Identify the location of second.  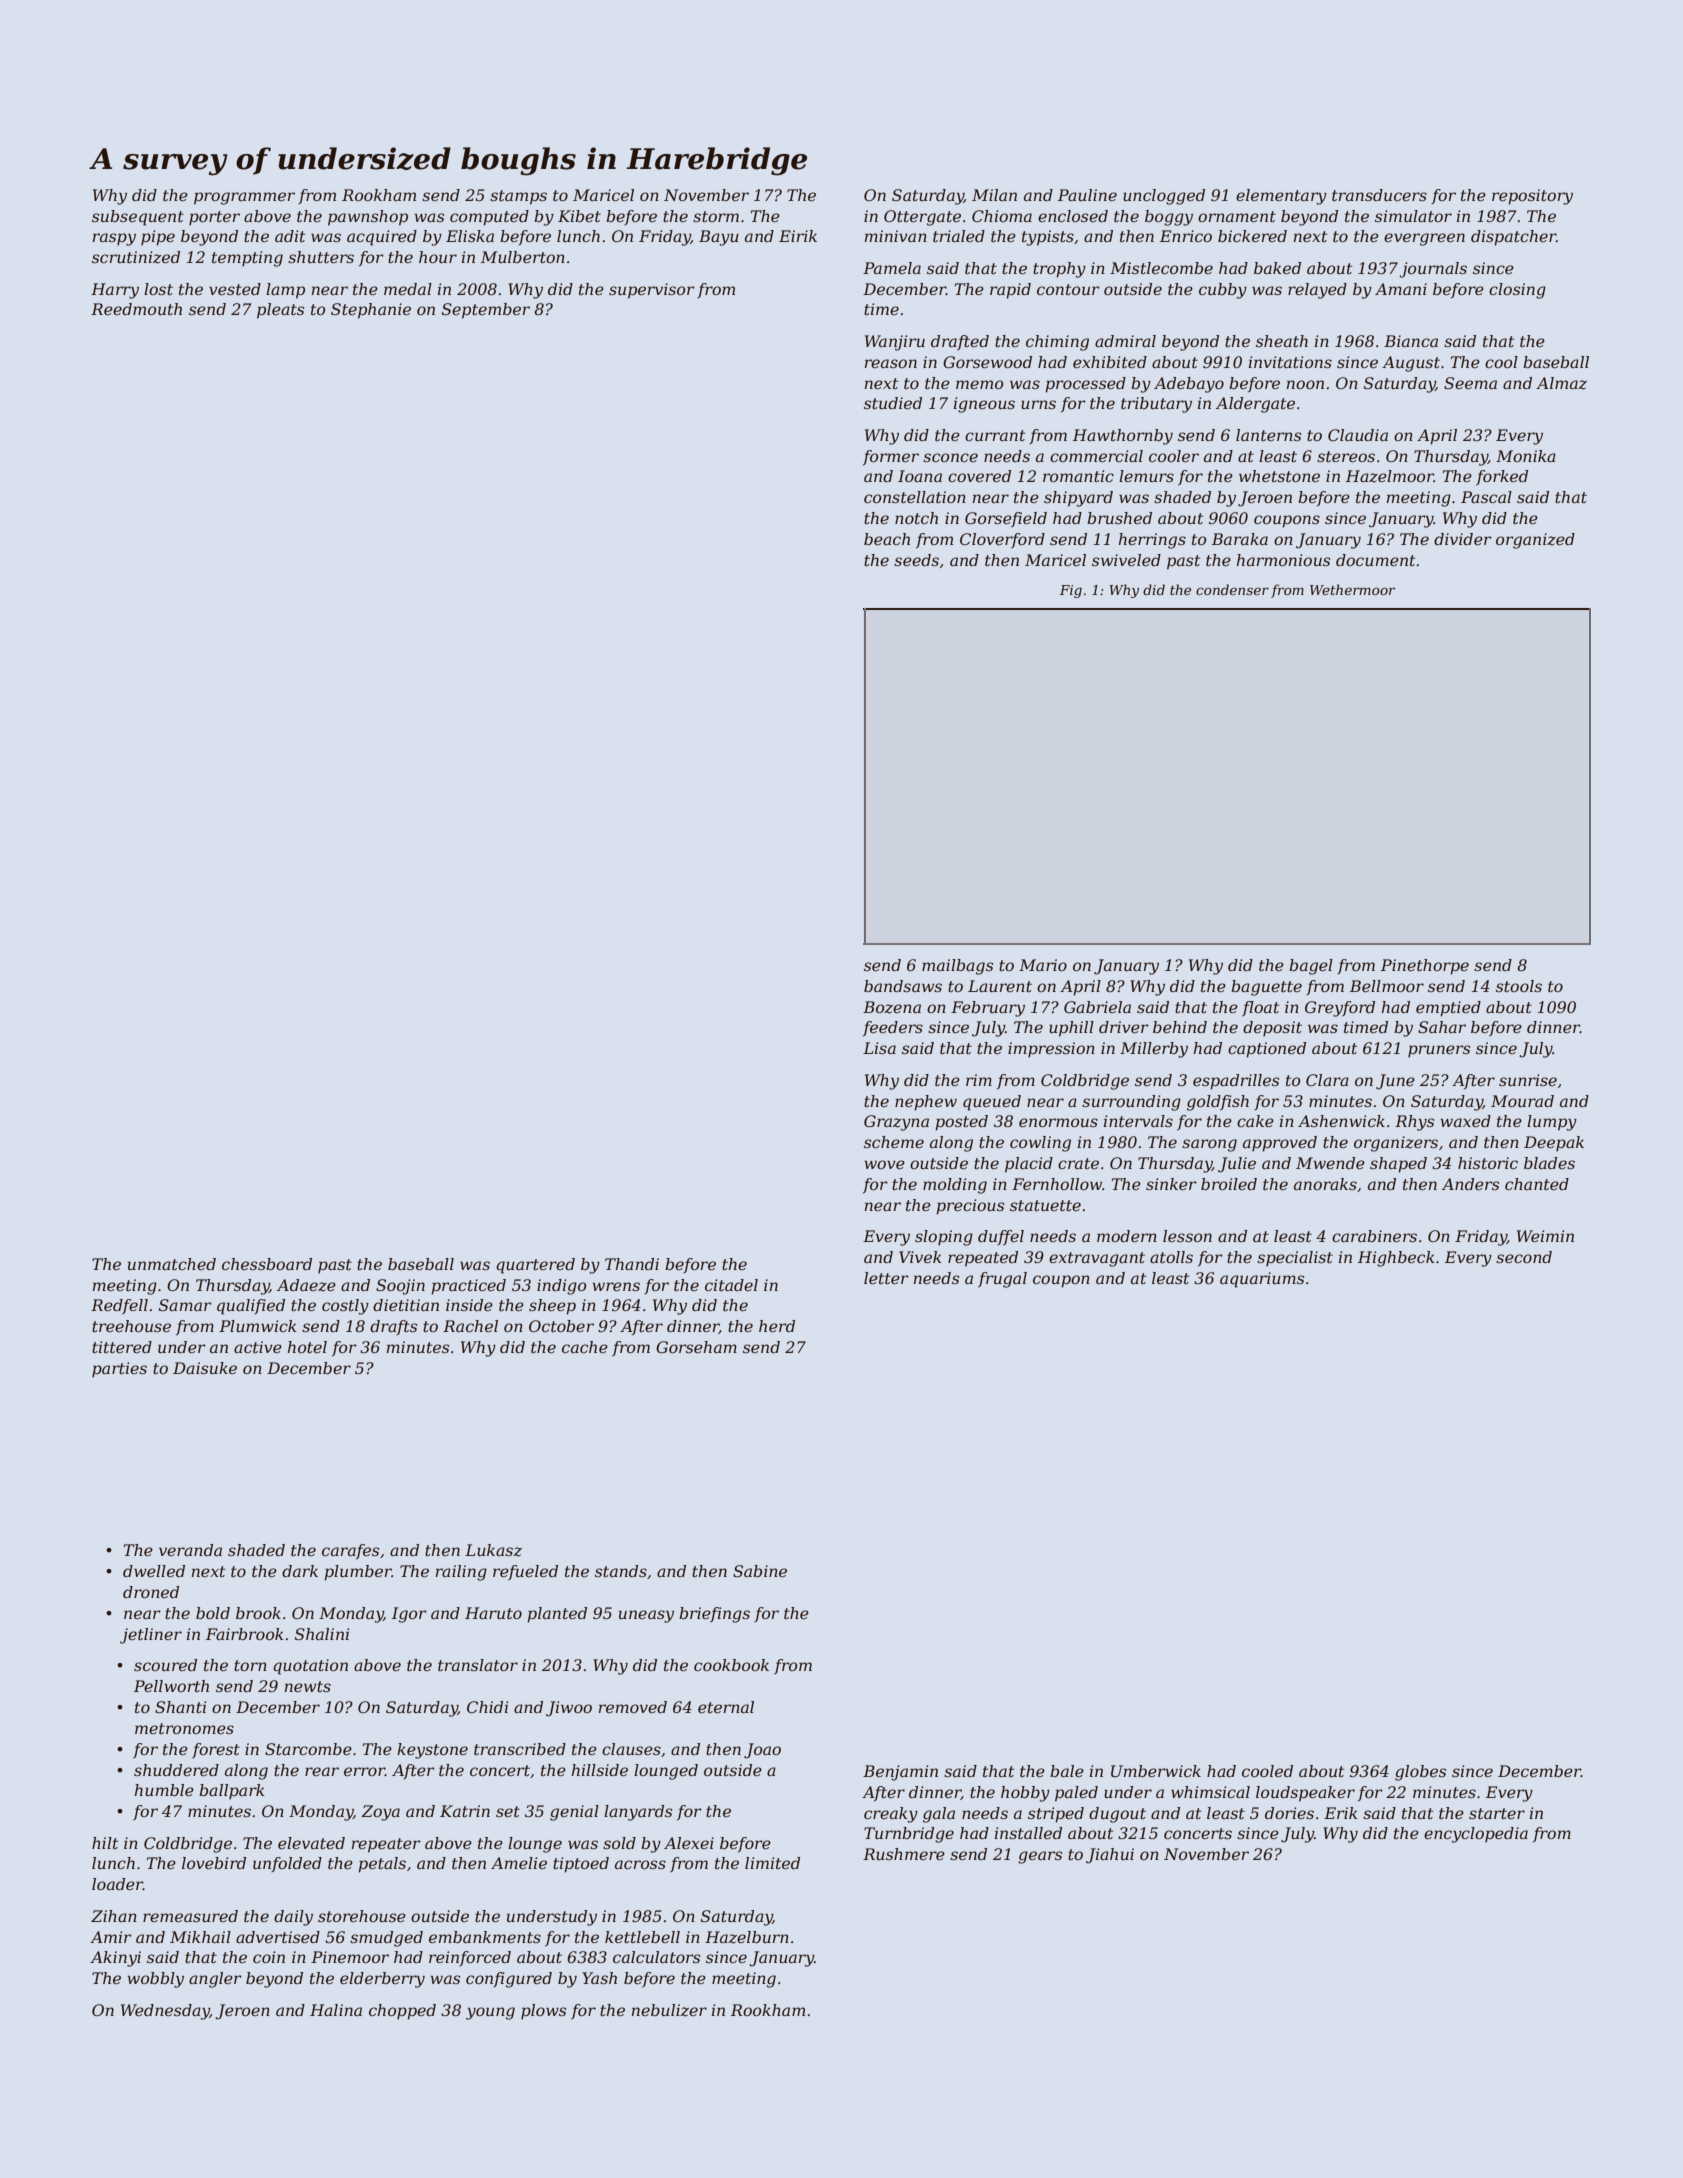
(1524, 1257).
